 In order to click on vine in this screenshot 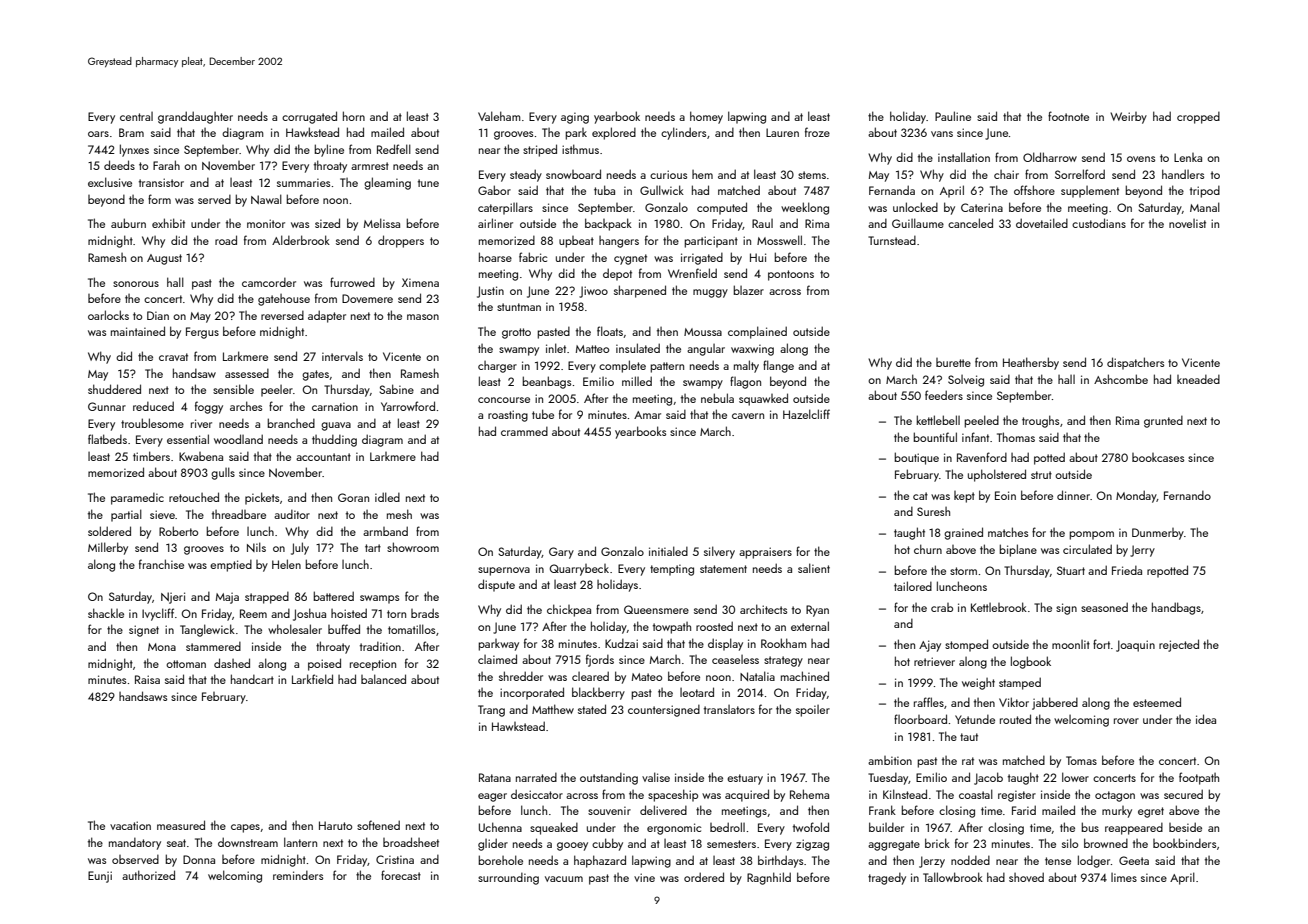, I will do `click(644, 877)`.
